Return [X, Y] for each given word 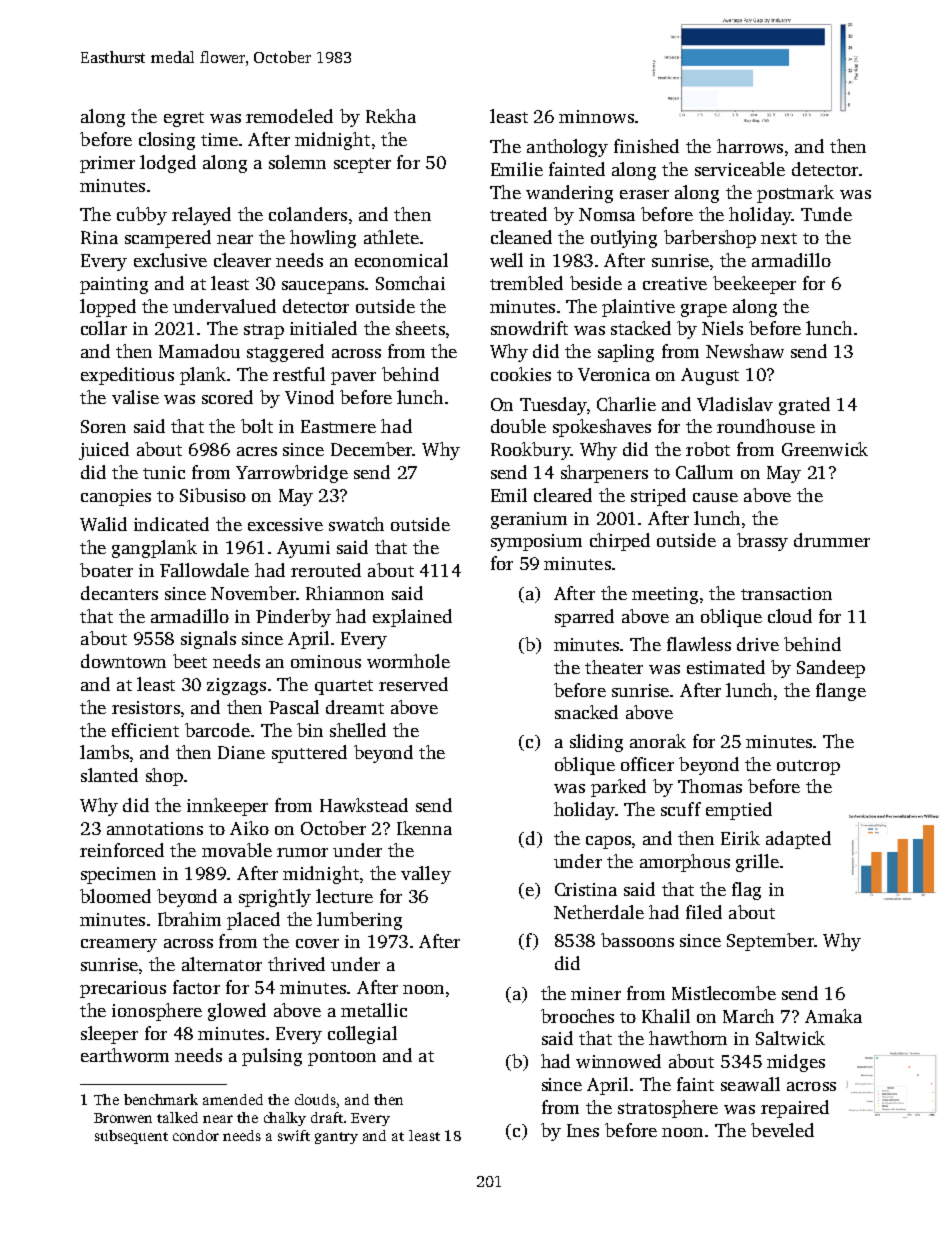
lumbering [359, 921]
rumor [302, 852]
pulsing [272, 1057]
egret [184, 119]
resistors [146, 707]
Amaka [833, 1016]
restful [299, 374]
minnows [596, 116]
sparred [584, 618]
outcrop [808, 767]
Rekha [391, 116]
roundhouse [766, 426]
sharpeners [604, 474]
